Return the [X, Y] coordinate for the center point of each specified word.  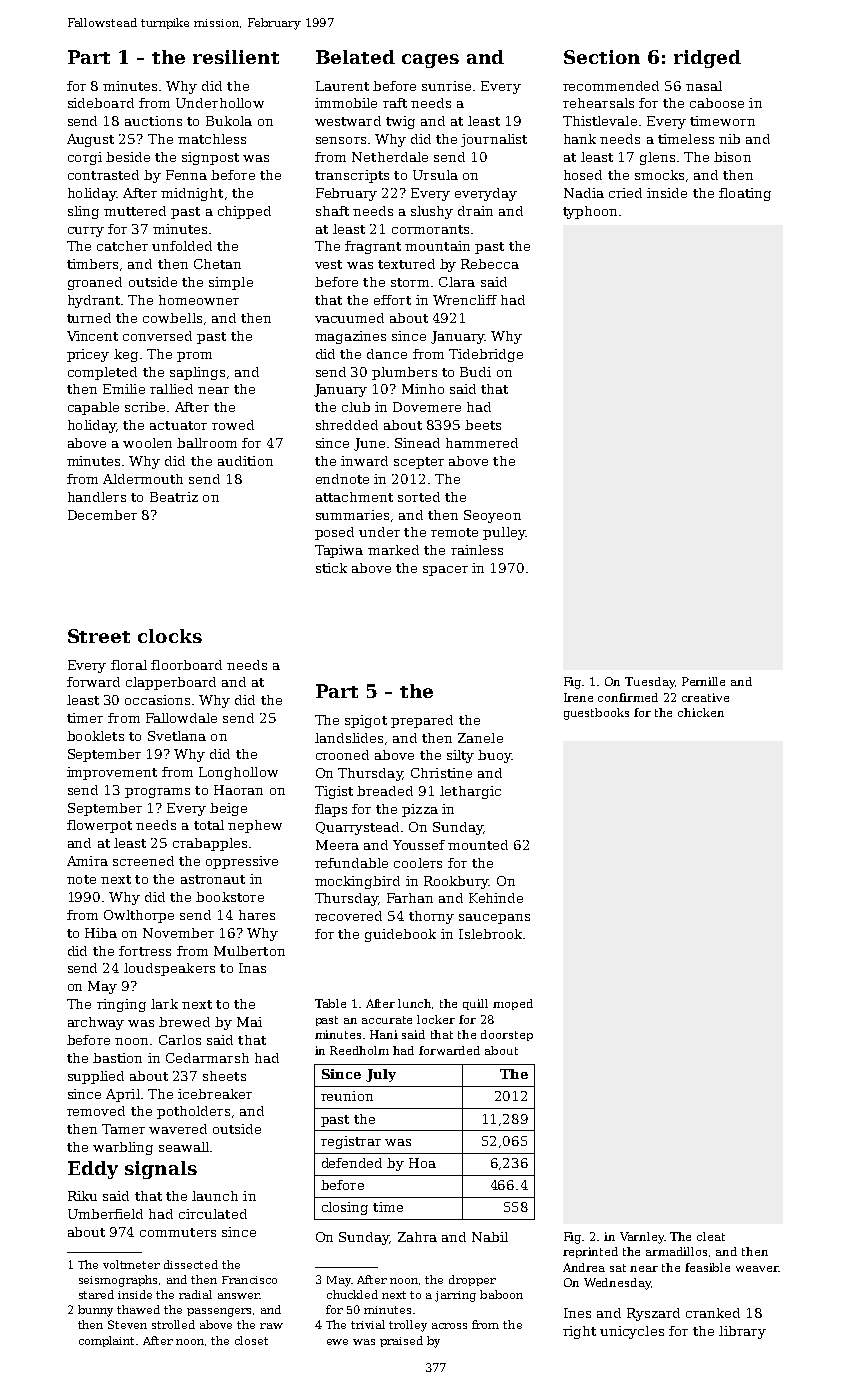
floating [745, 194]
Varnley [642, 1238]
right [579, 1332]
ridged [707, 59]
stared [96, 1294]
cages [430, 61]
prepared [422, 721]
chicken [701, 712]
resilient [236, 57]
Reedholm [359, 1050]
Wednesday [617, 1284]
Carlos [180, 1040]
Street [99, 636]
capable [93, 408]
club [356, 407]
